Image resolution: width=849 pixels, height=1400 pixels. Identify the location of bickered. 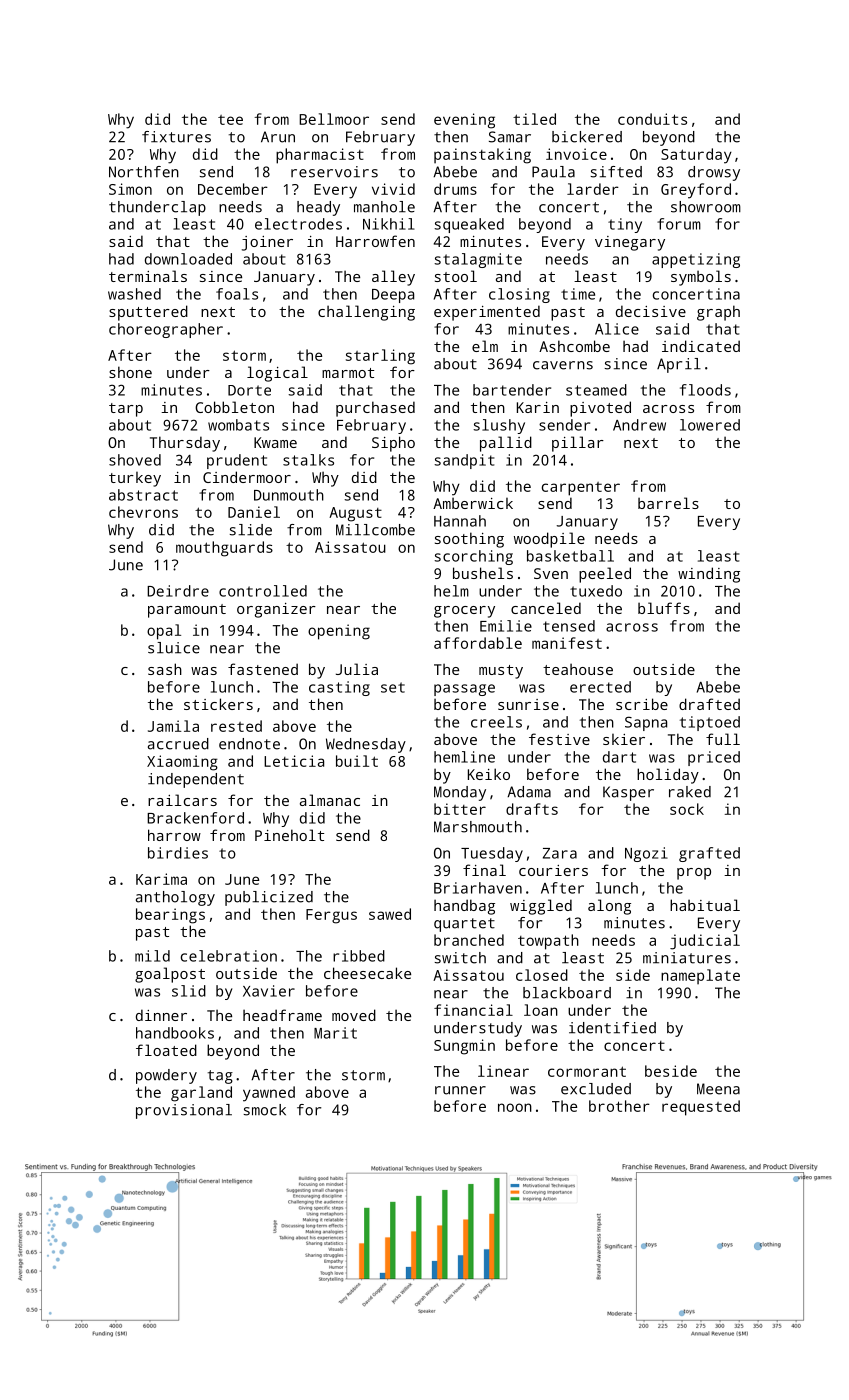
(587, 137).
